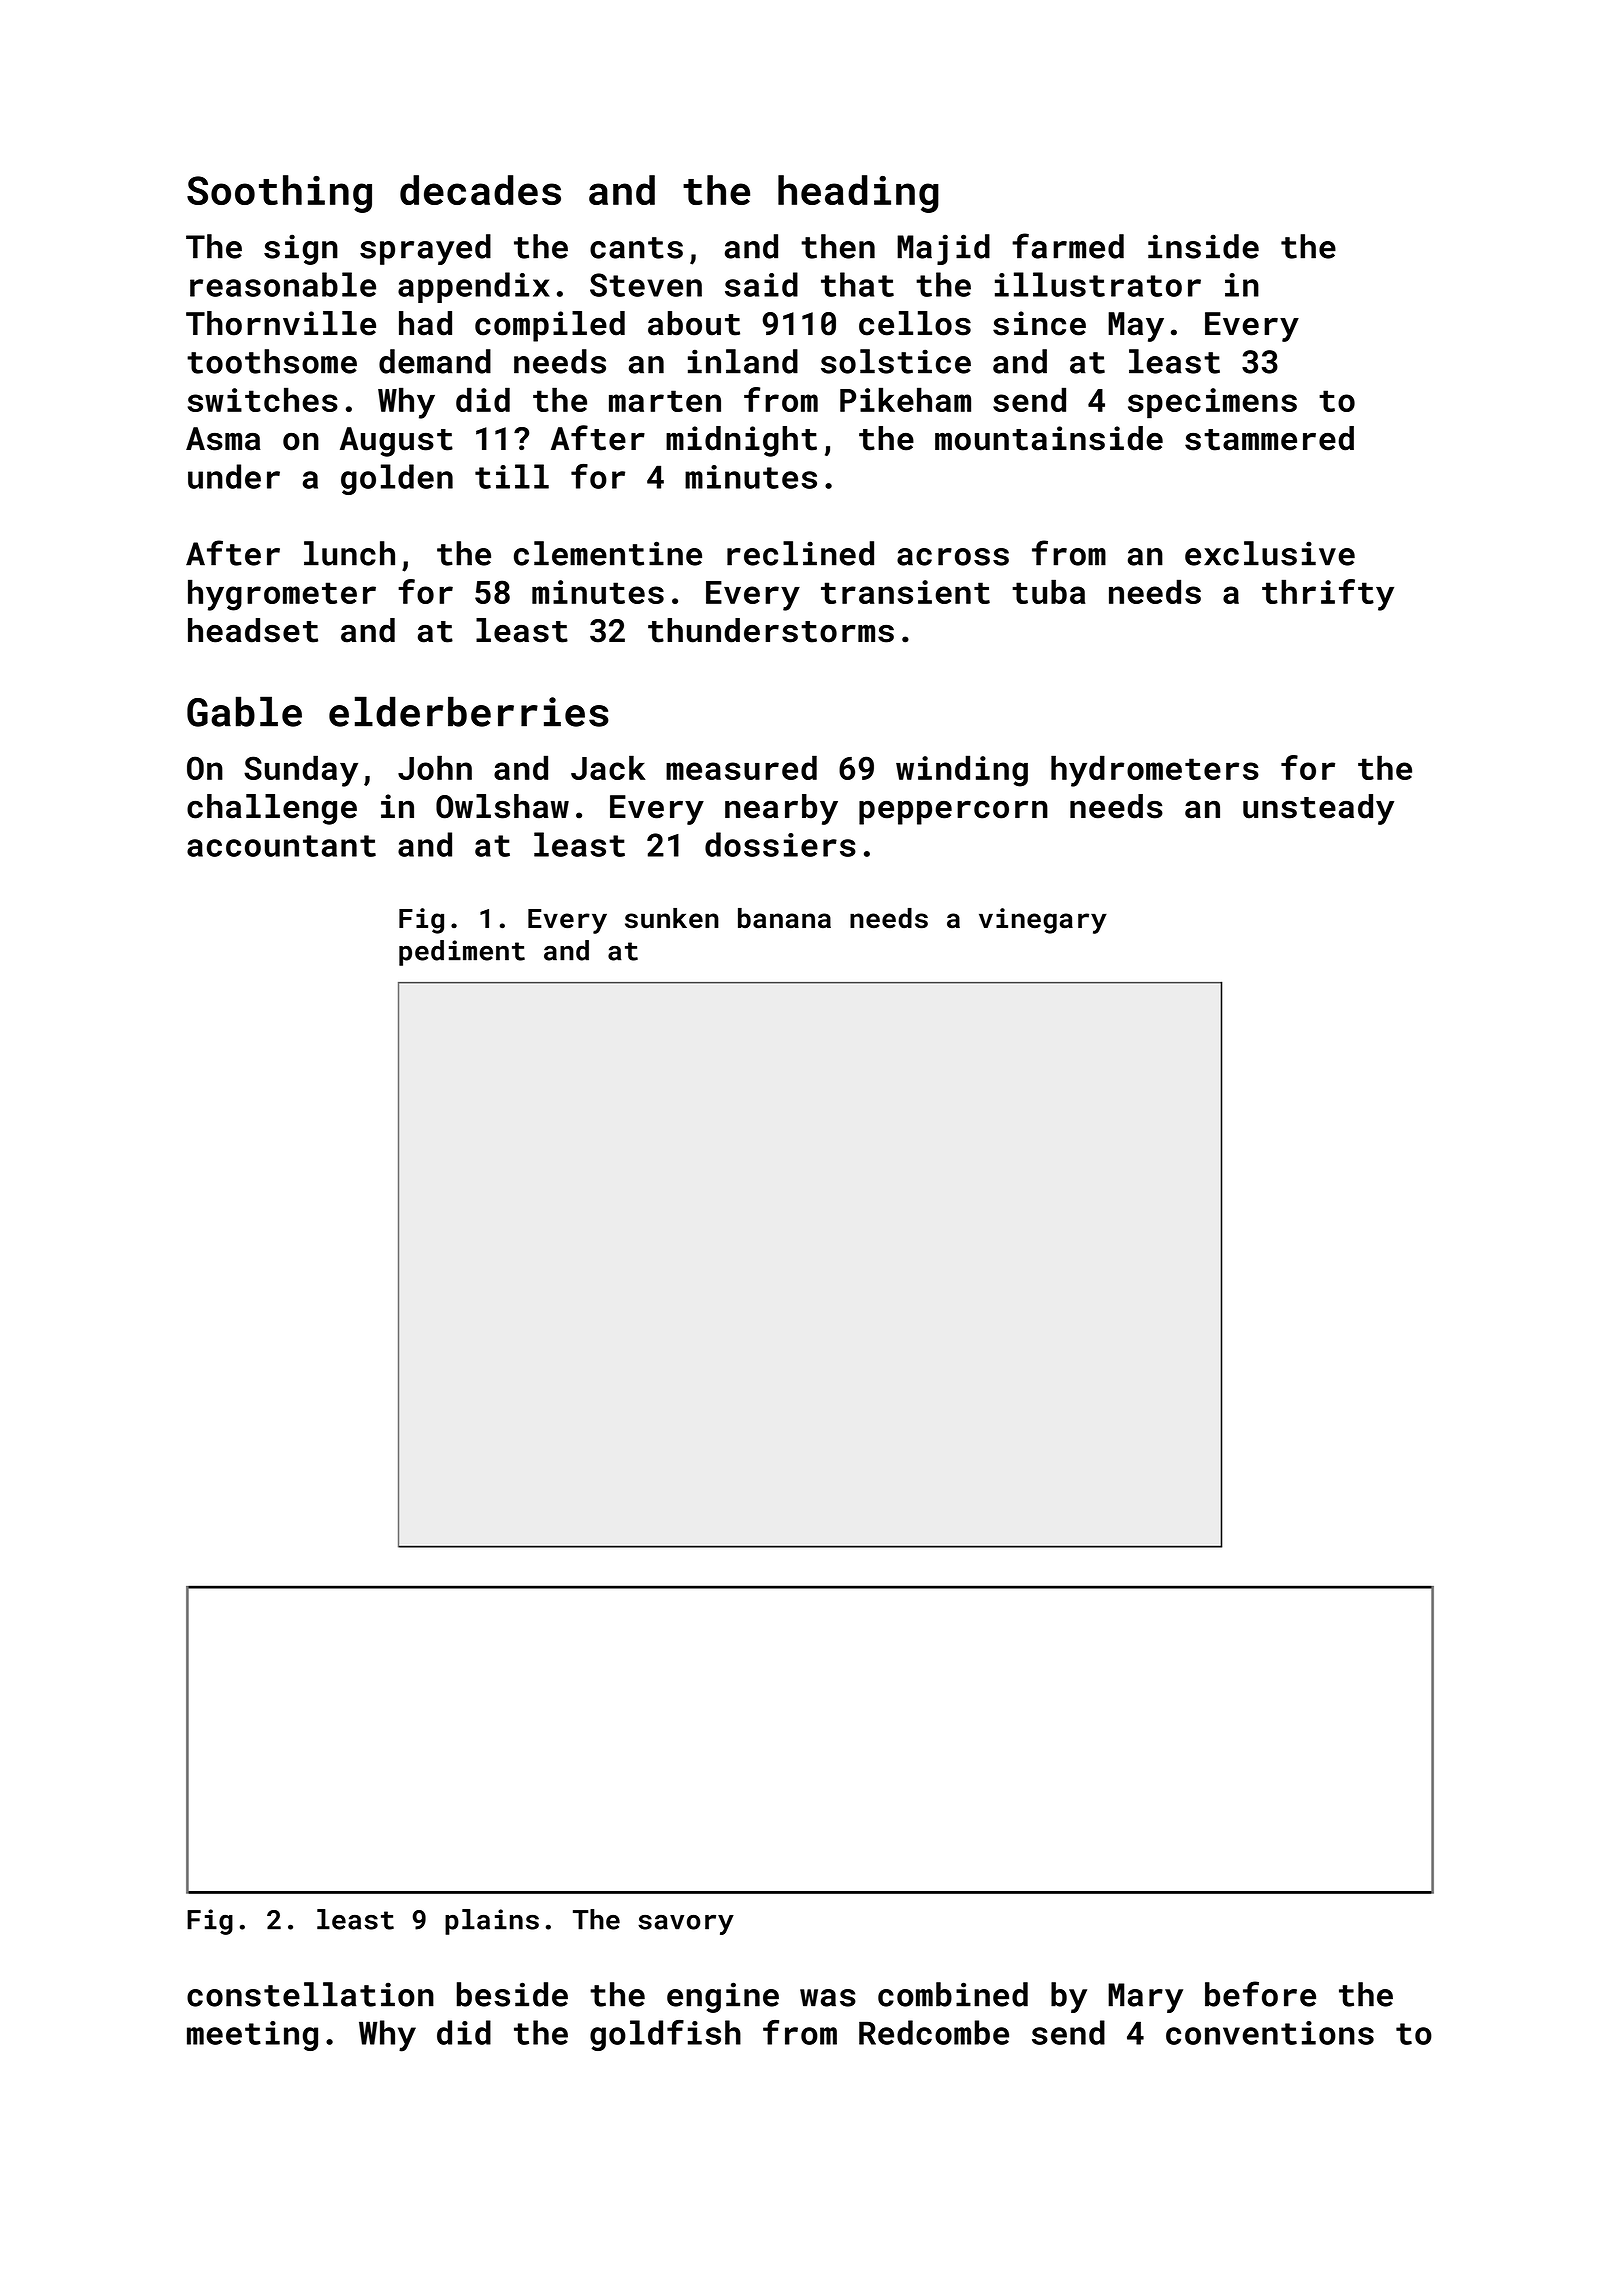 Image resolution: width=1620 pixels, height=2292 pixels. I want to click on accountant, so click(281, 846).
